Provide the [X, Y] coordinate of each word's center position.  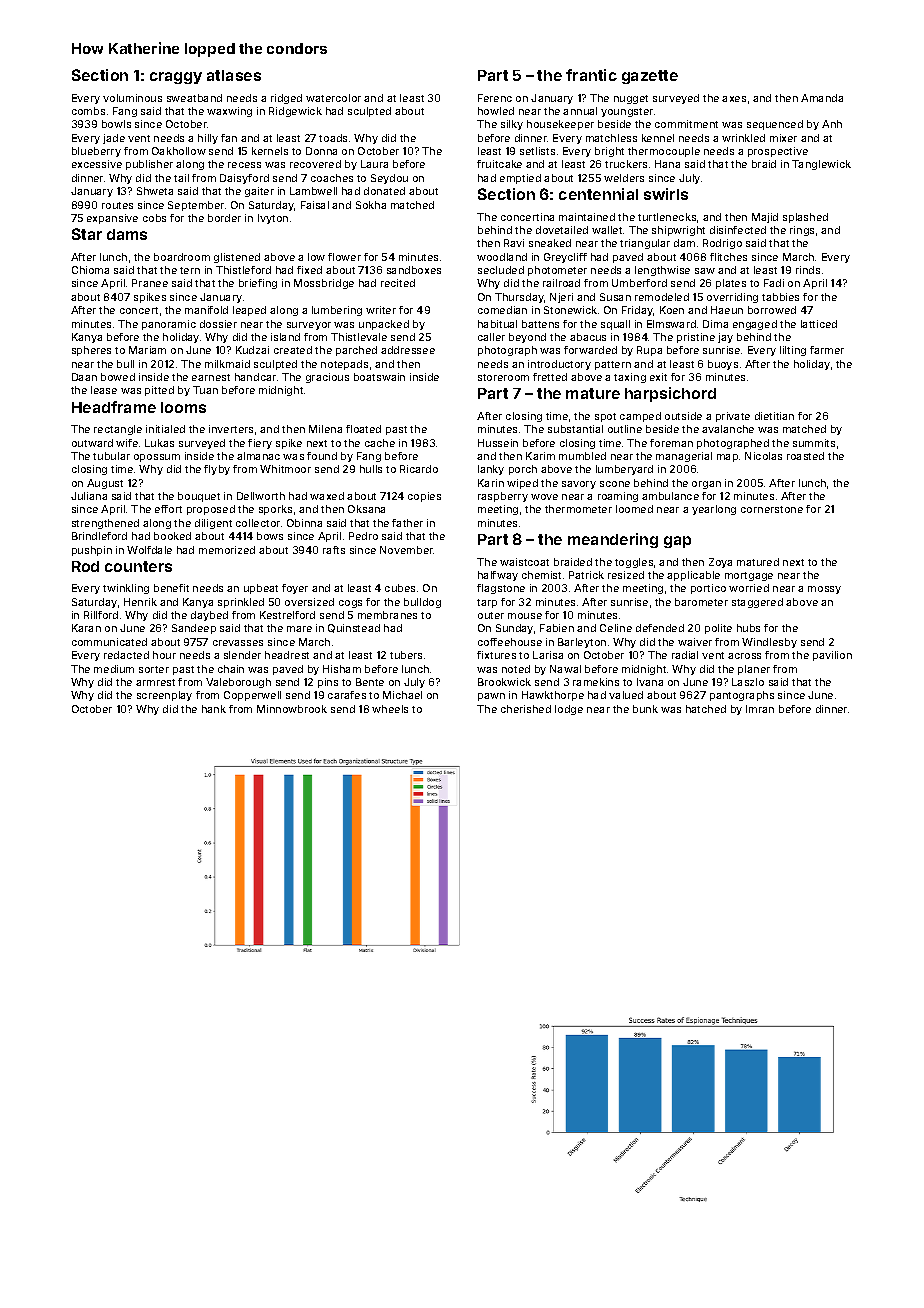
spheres [91, 351]
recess [244, 165]
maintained [587, 217]
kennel [658, 138]
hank [214, 709]
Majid [765, 218]
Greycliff [565, 258]
